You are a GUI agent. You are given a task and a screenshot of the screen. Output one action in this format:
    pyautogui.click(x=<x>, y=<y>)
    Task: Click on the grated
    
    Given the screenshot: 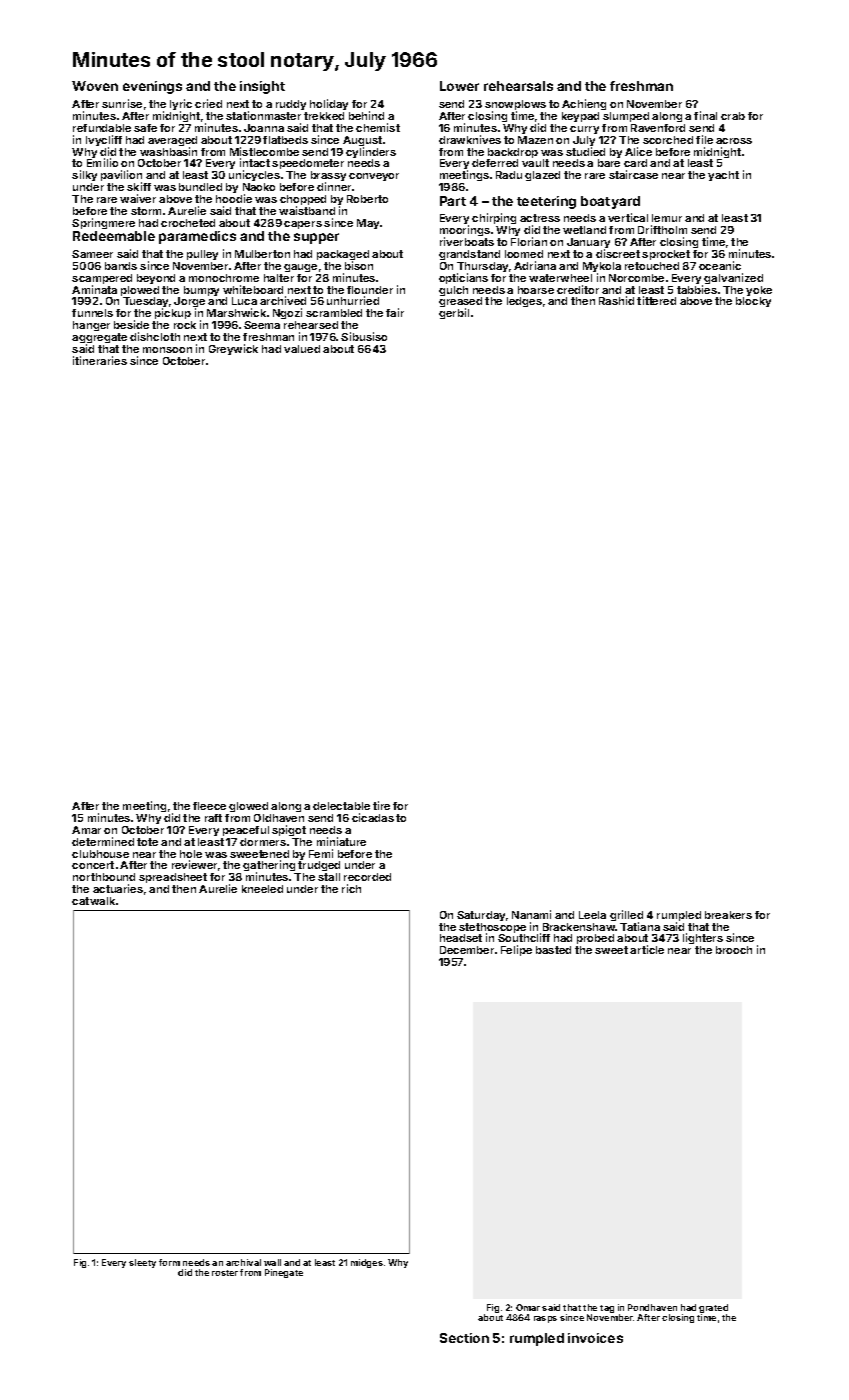 What is the action you would take?
    pyautogui.click(x=713, y=1308)
